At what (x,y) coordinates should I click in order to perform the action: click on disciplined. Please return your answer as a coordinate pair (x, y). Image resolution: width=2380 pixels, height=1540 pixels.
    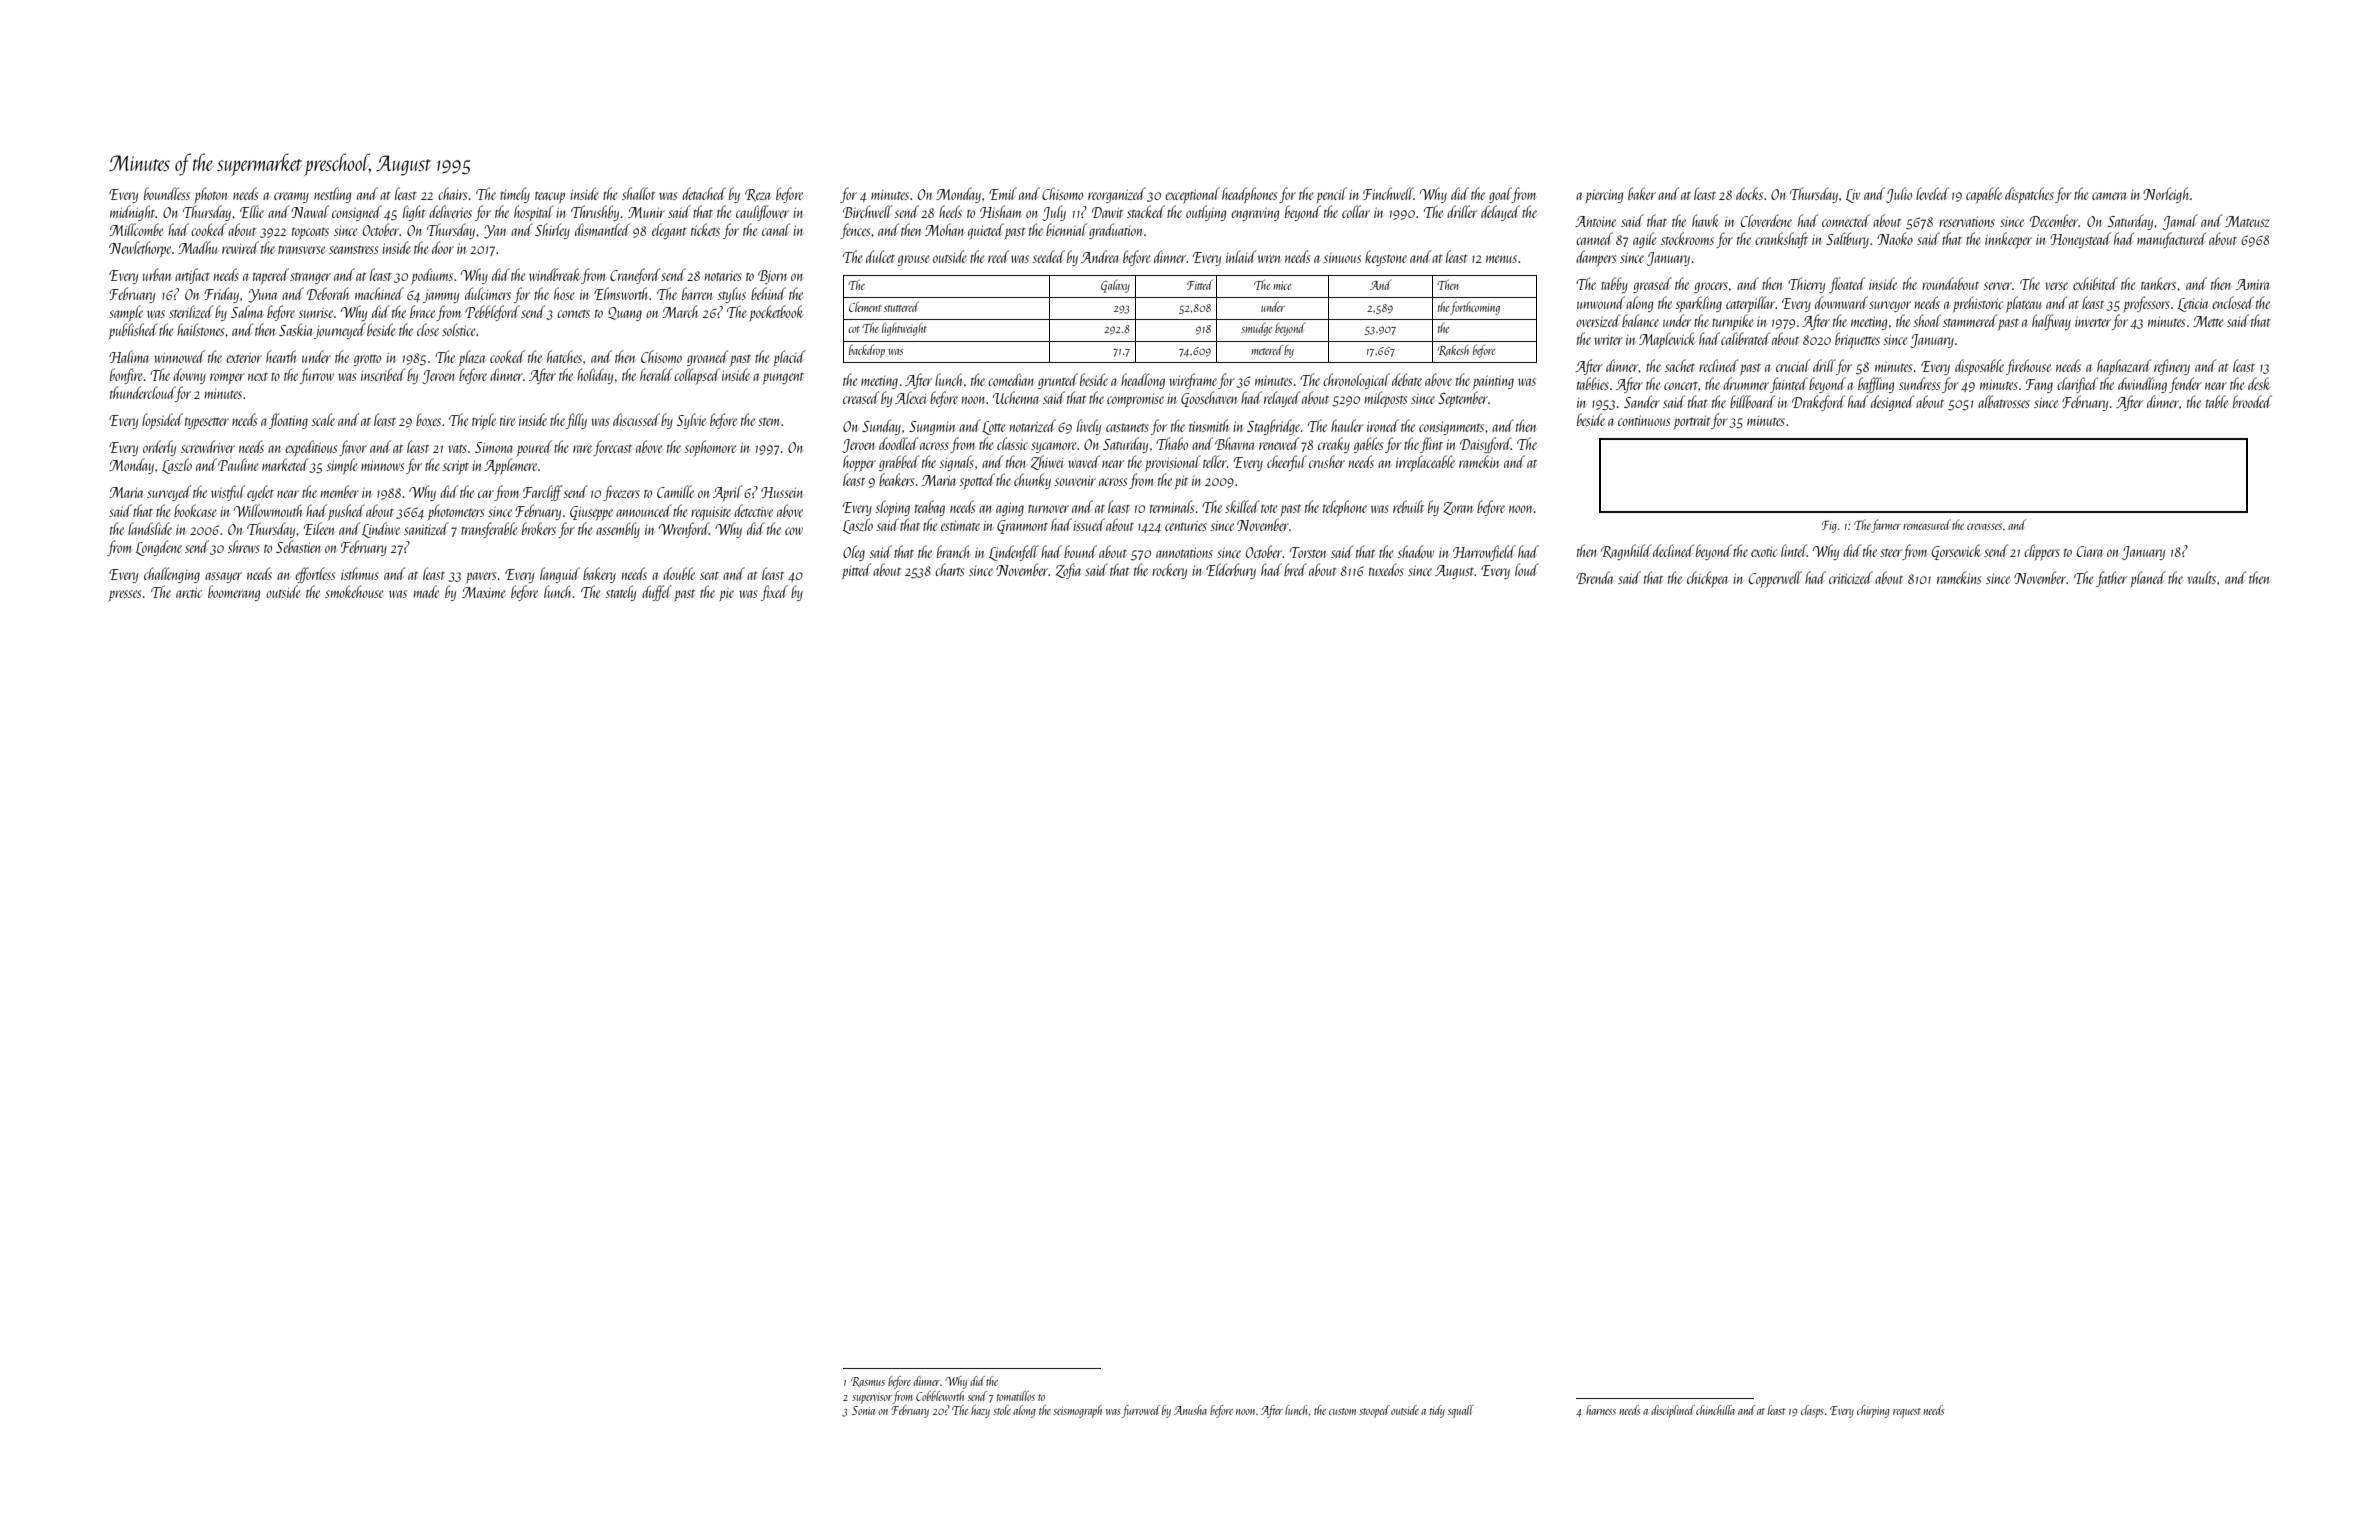
    Looking at the image, I should click on (1673, 1411).
